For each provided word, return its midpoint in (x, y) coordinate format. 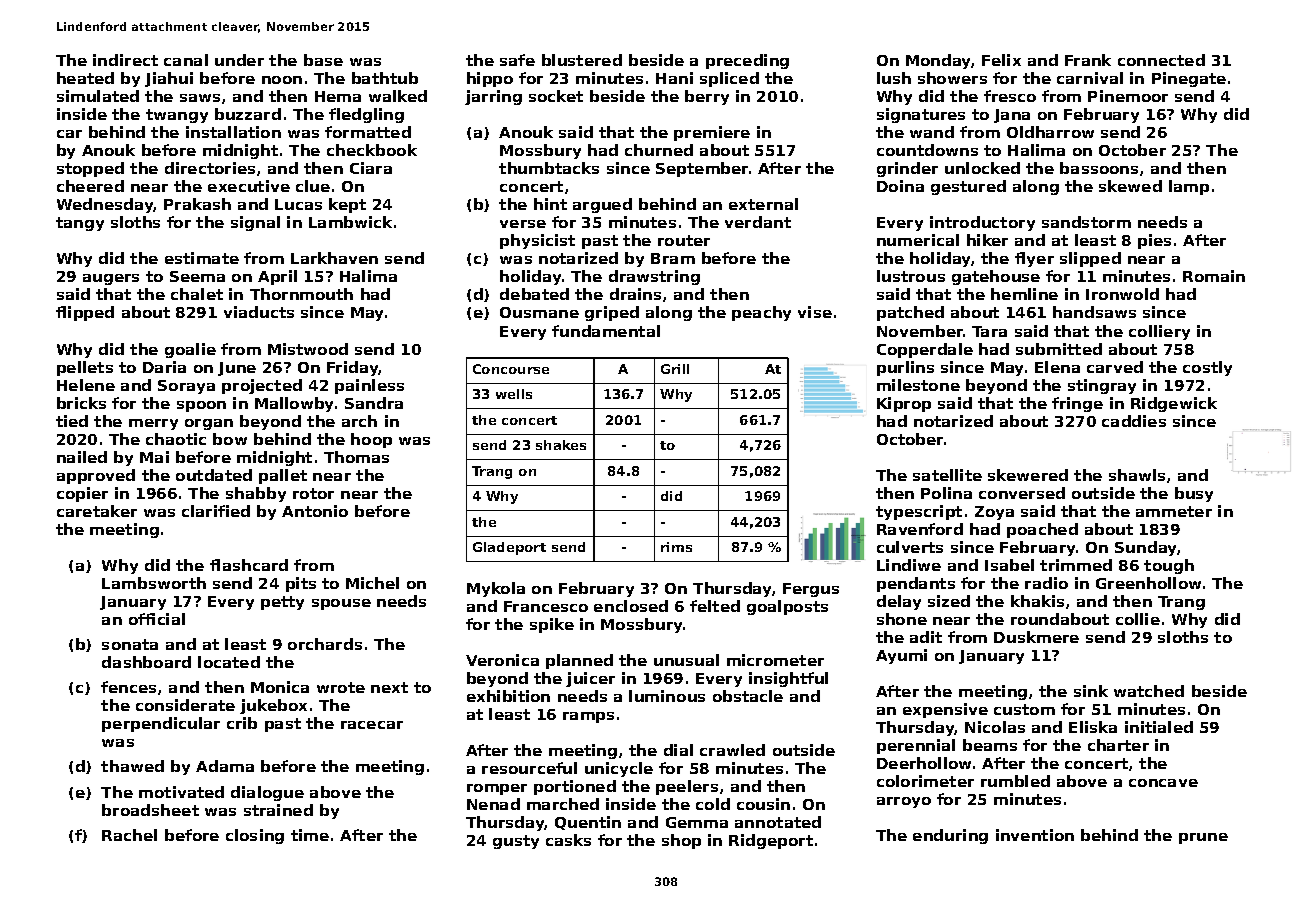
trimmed (1076, 565)
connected (1161, 60)
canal (186, 60)
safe (517, 60)
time (310, 835)
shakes (561, 445)
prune (1203, 838)
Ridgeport (771, 841)
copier (82, 494)
